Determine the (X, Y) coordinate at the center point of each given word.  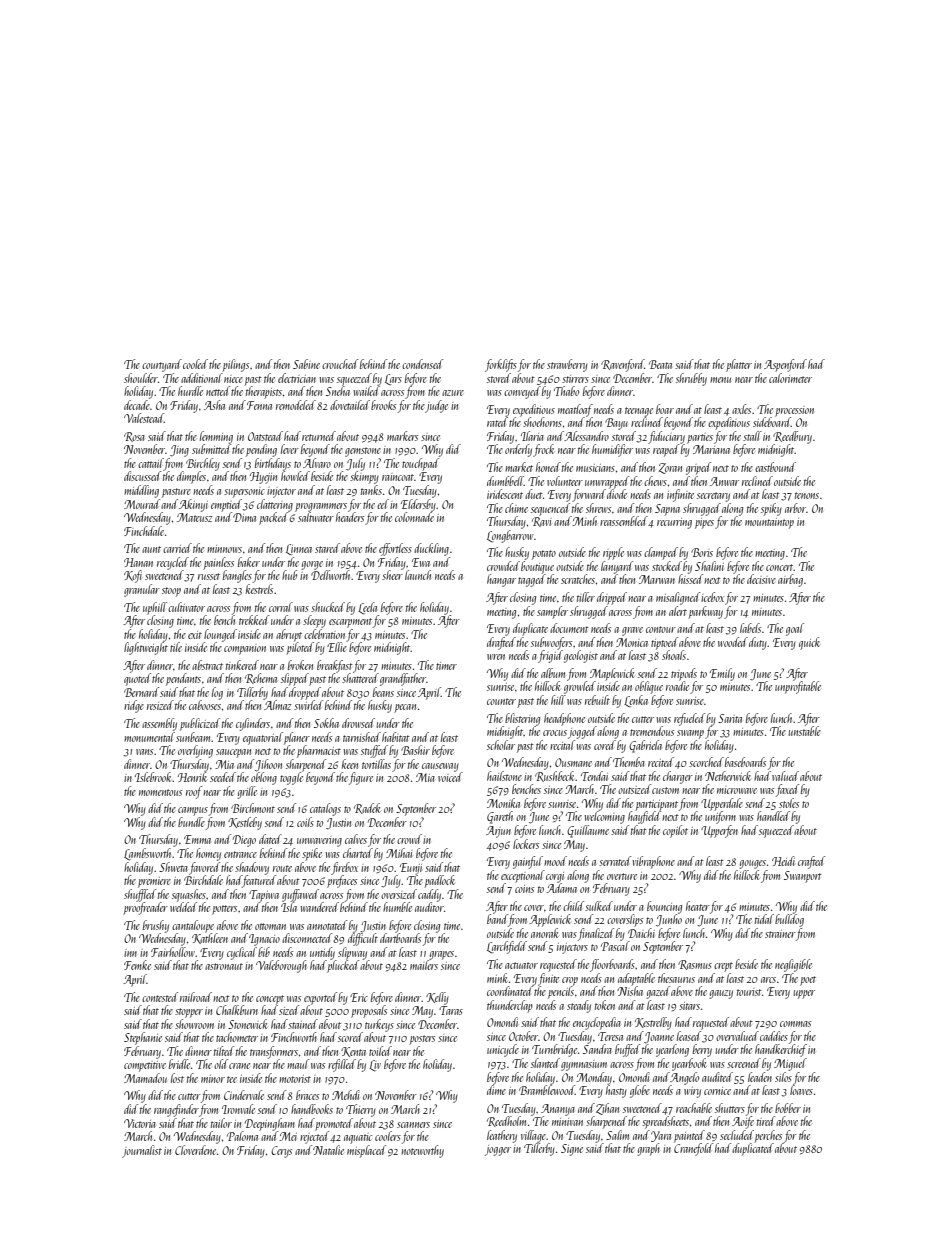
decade (137, 405)
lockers (526, 844)
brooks (383, 405)
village (534, 1136)
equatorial (263, 738)
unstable (805, 731)
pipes (704, 523)
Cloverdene (195, 1150)
